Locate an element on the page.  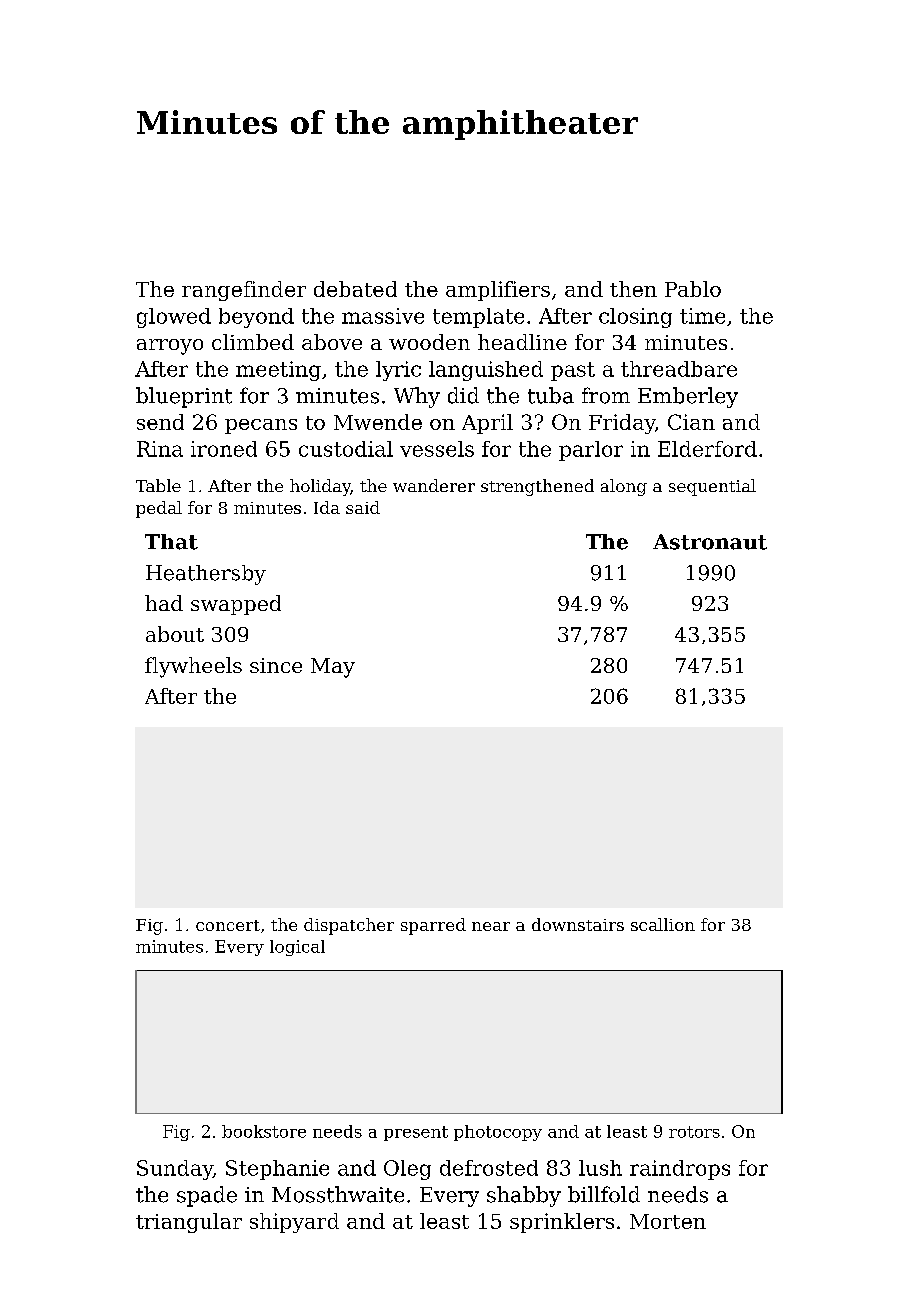
concert is located at coordinates (228, 925).
